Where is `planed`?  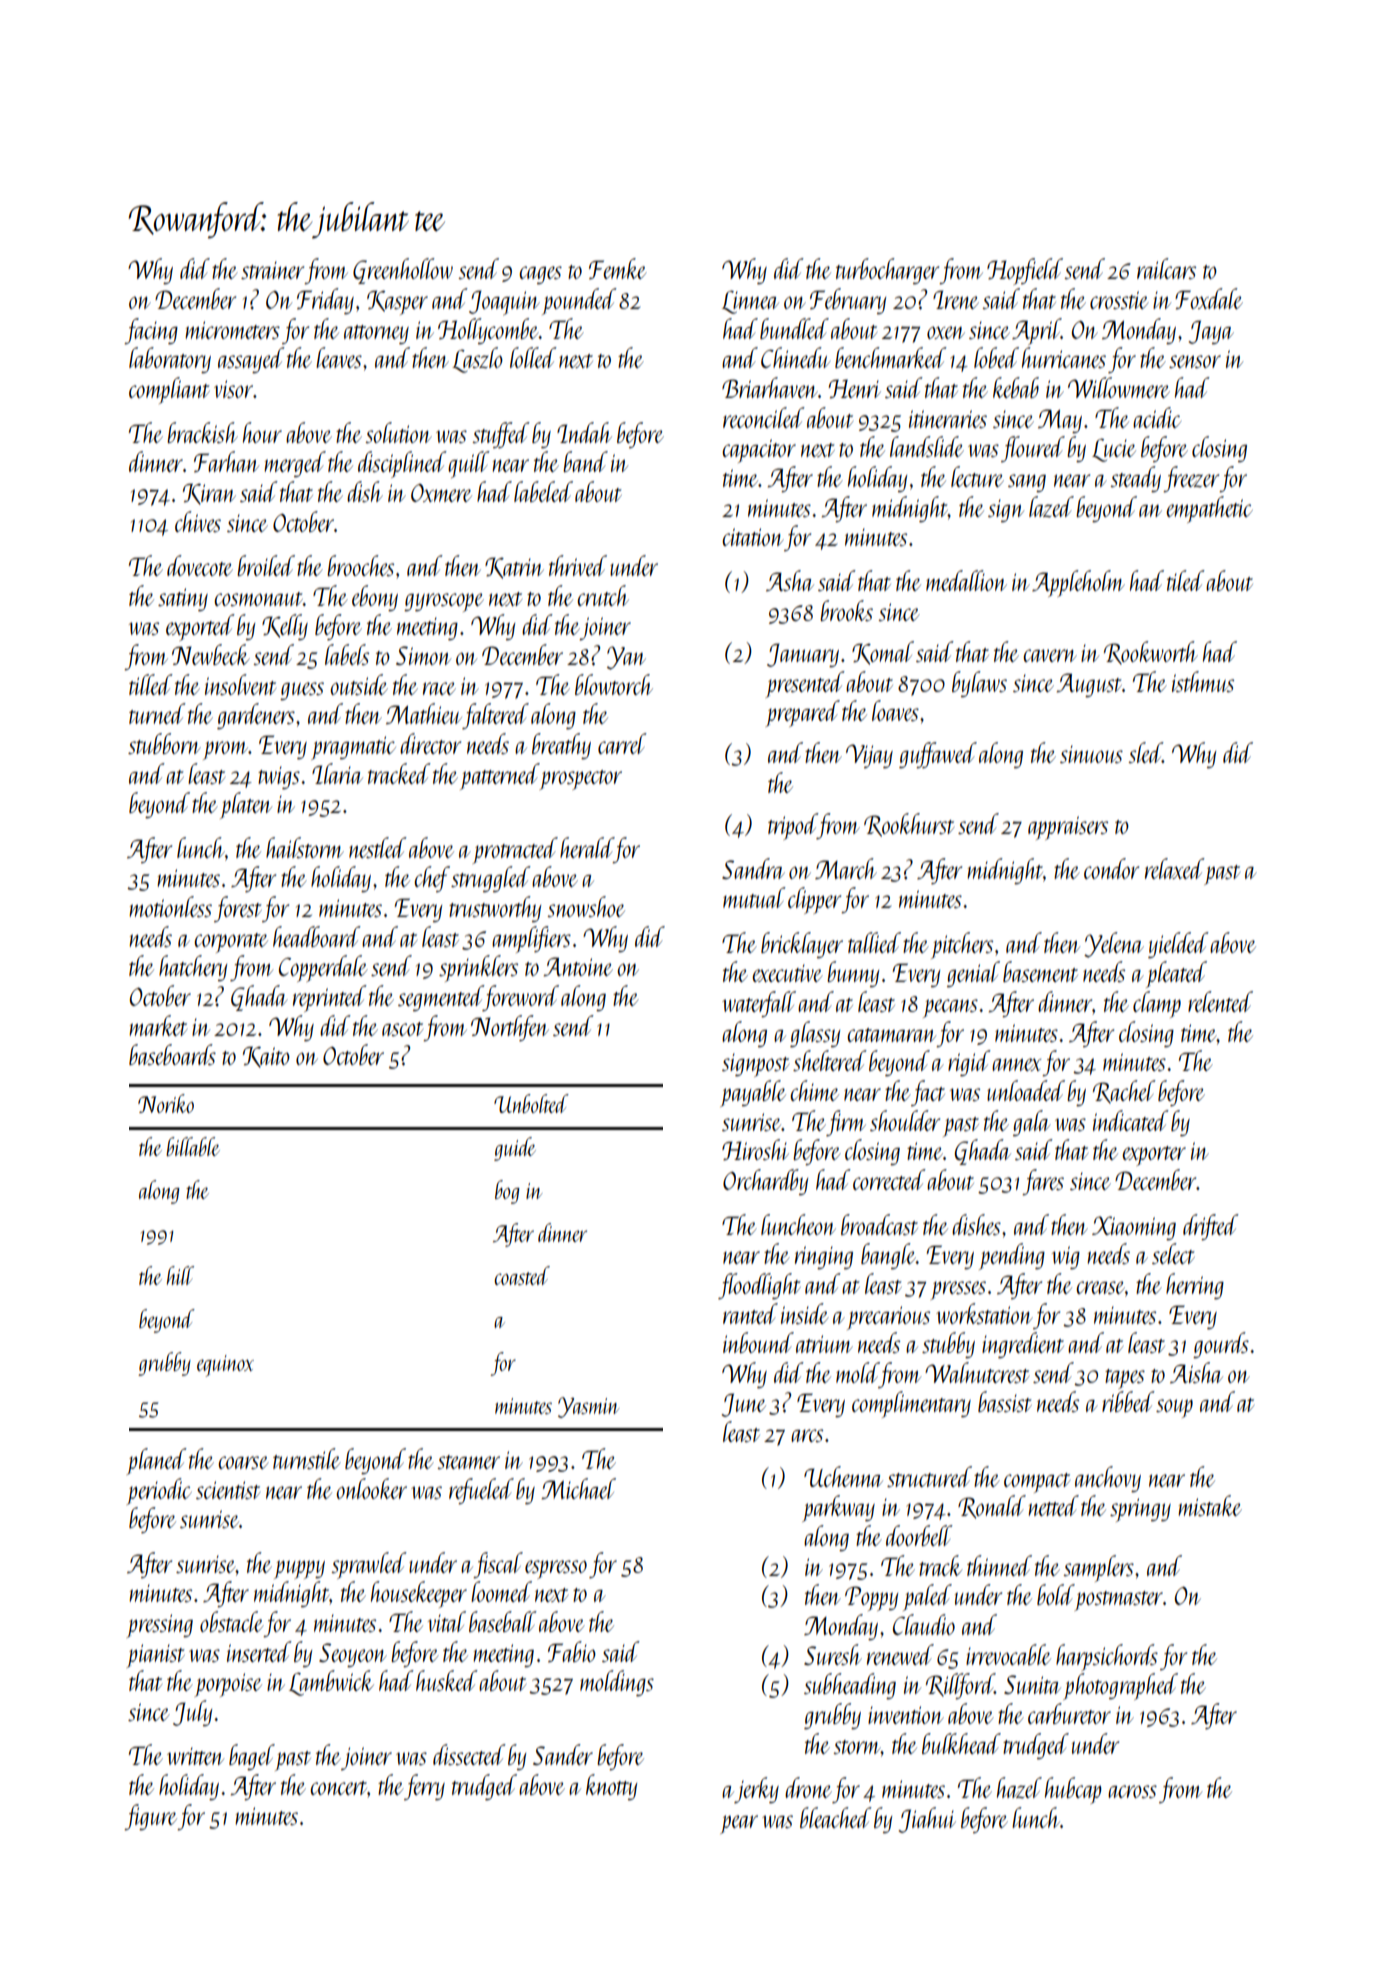 planed is located at coordinates (157, 1461).
